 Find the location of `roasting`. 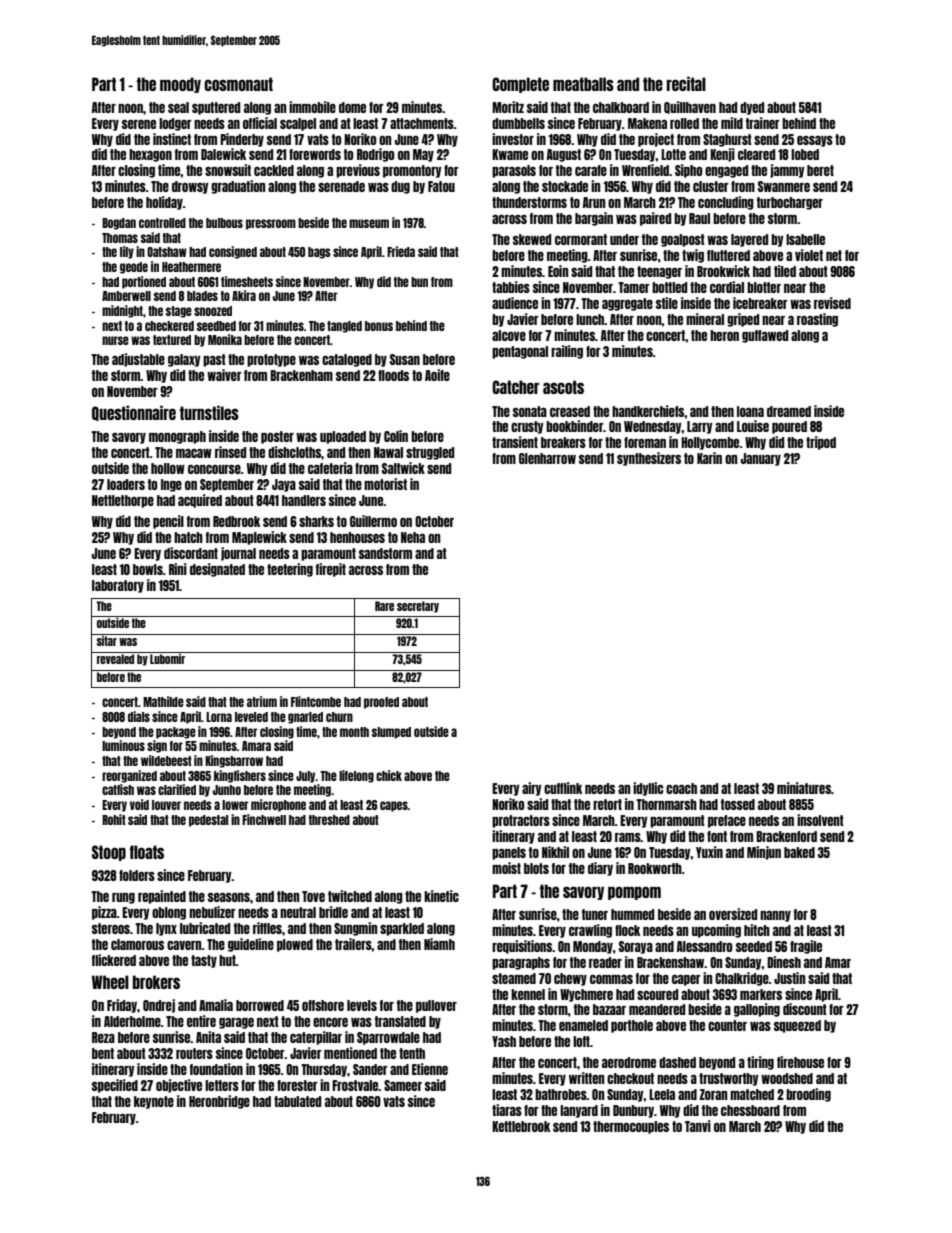

roasting is located at coordinates (817, 320).
